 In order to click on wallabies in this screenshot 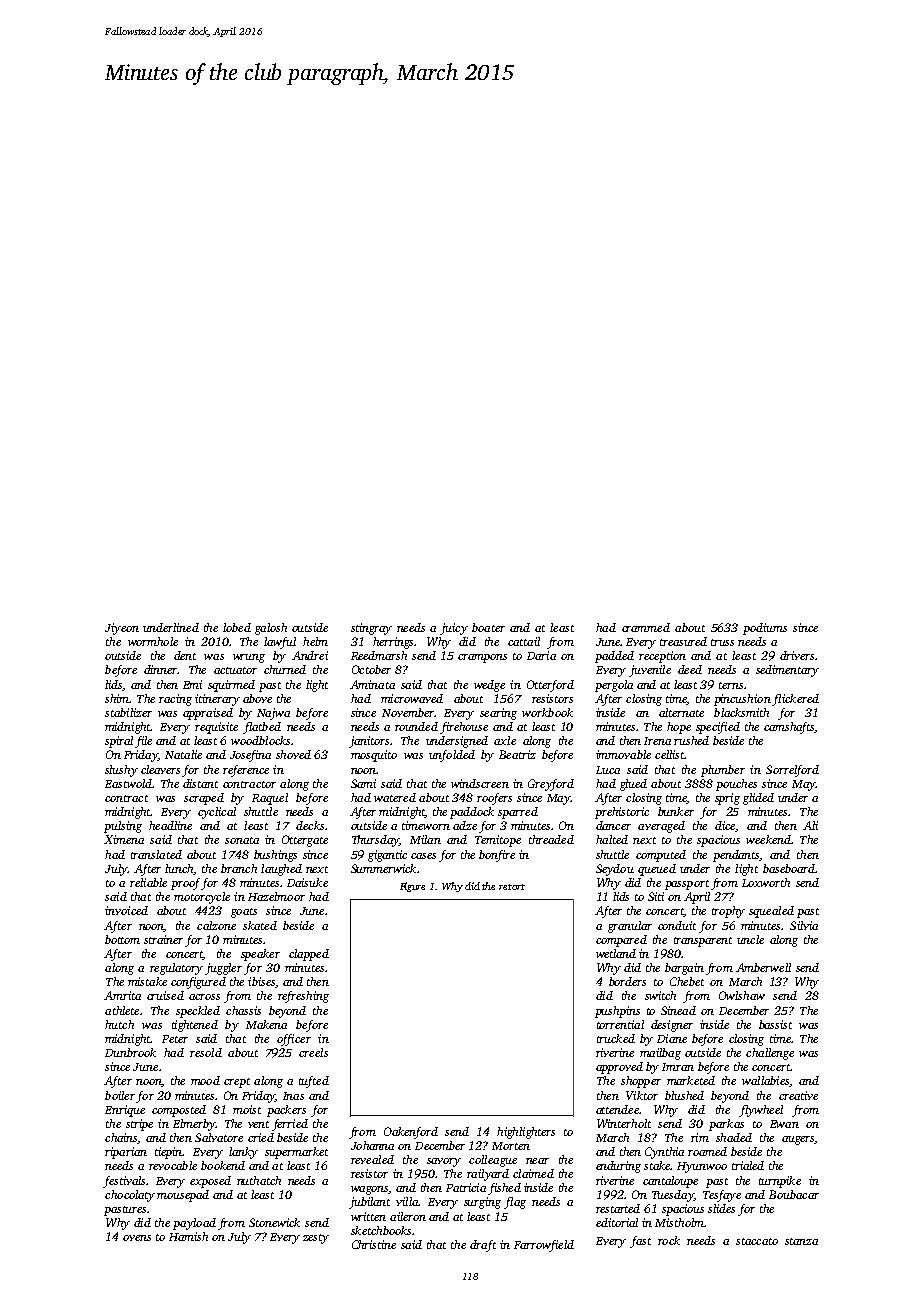, I will do `click(765, 1080)`.
